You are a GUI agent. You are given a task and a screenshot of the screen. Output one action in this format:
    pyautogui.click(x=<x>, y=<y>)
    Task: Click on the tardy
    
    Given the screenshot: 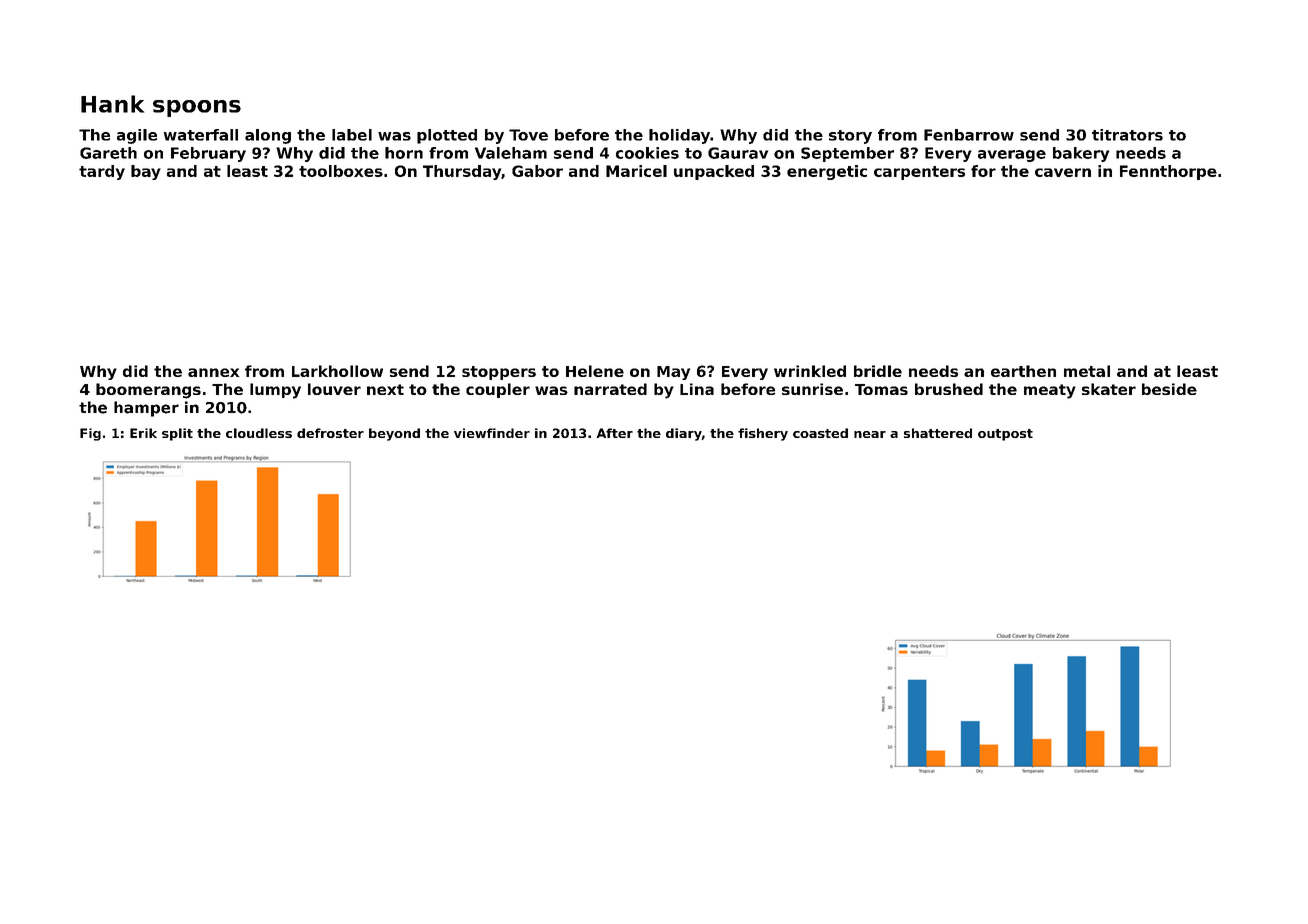 What is the action you would take?
    pyautogui.click(x=102, y=172)
